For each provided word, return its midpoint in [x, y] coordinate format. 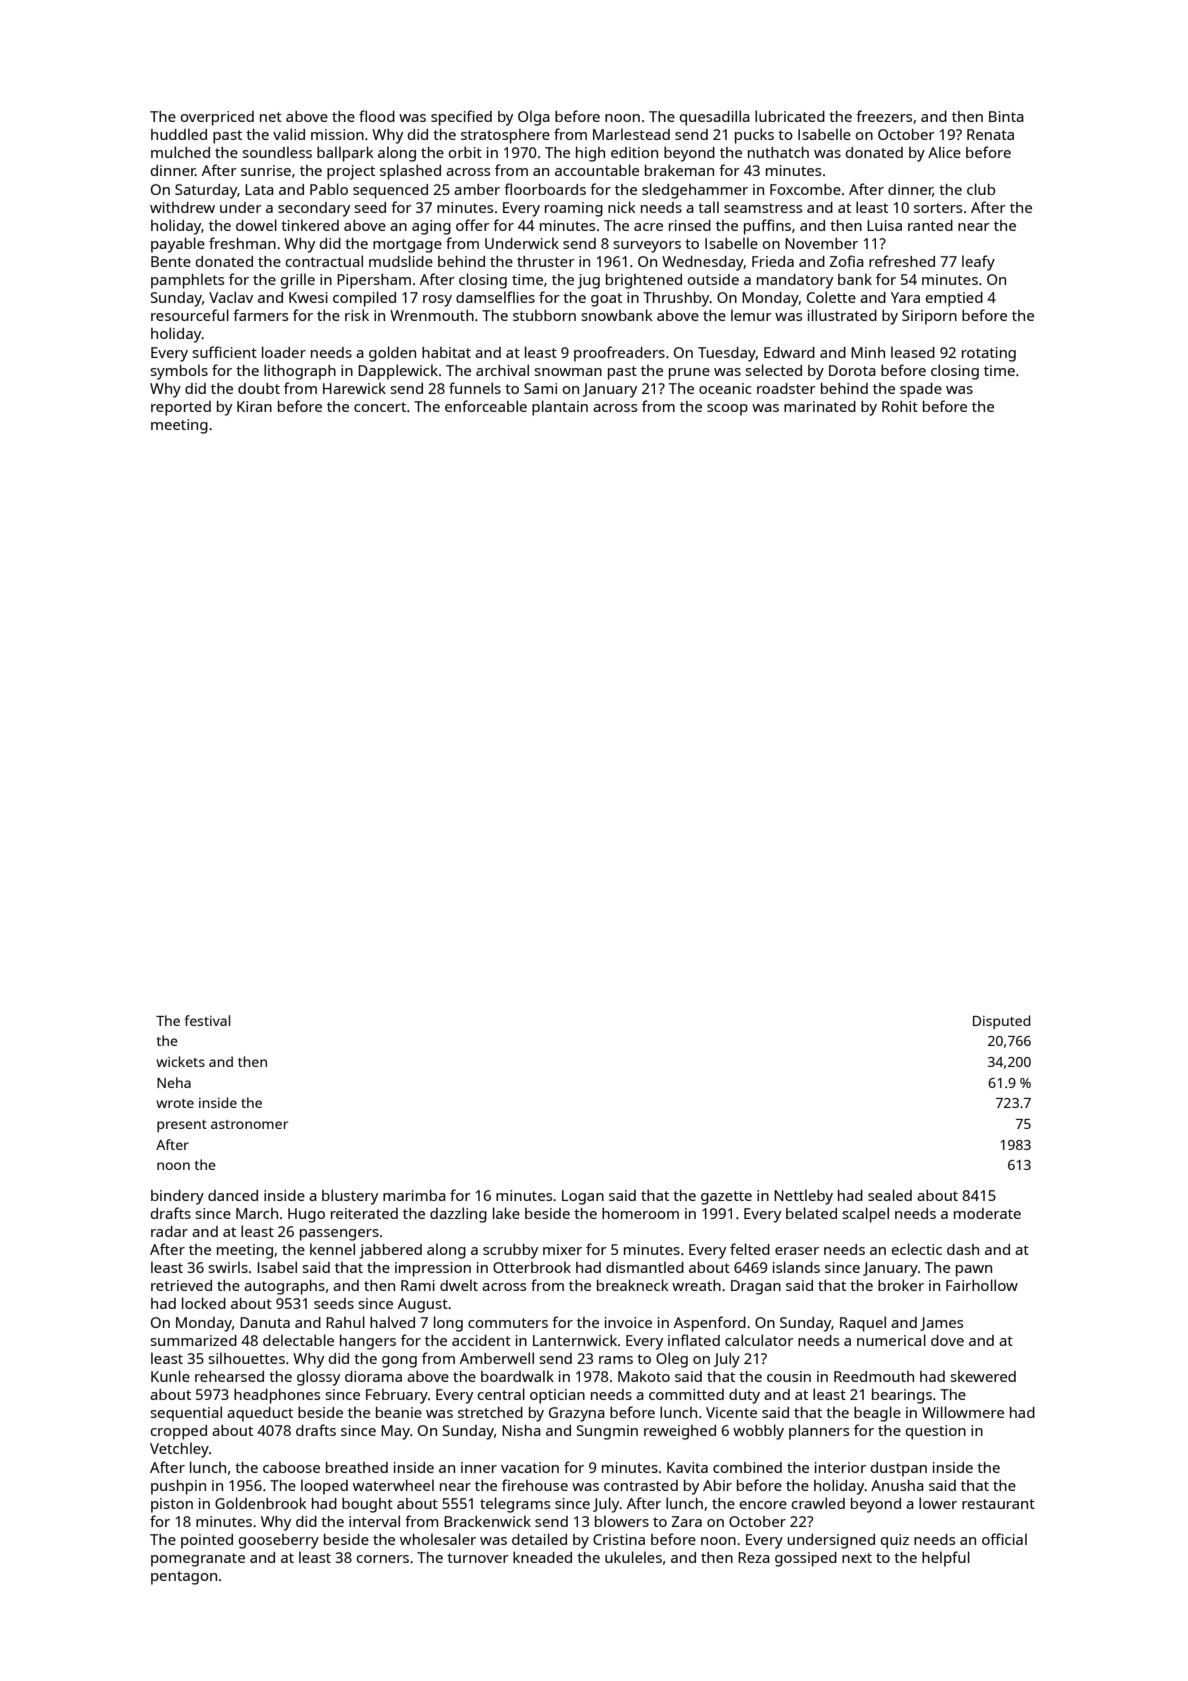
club [981, 189]
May [395, 1432]
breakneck [633, 1285]
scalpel [866, 1215]
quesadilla [715, 118]
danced [233, 1195]
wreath [696, 1285]
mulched [180, 152]
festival [207, 1020]
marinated [820, 406]
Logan [583, 1197]
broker [901, 1285]
